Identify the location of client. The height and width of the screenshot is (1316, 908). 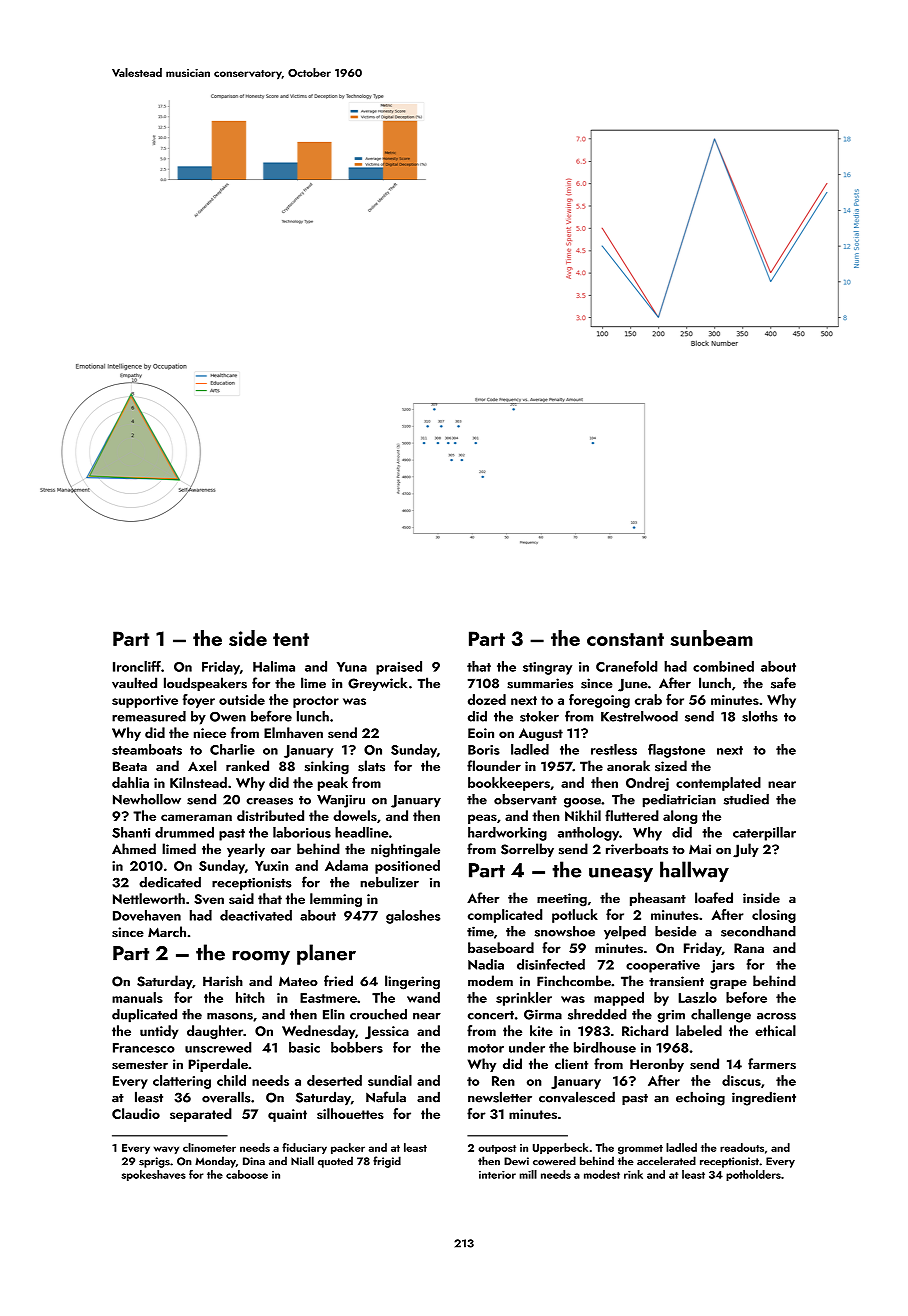
(571, 1063).
